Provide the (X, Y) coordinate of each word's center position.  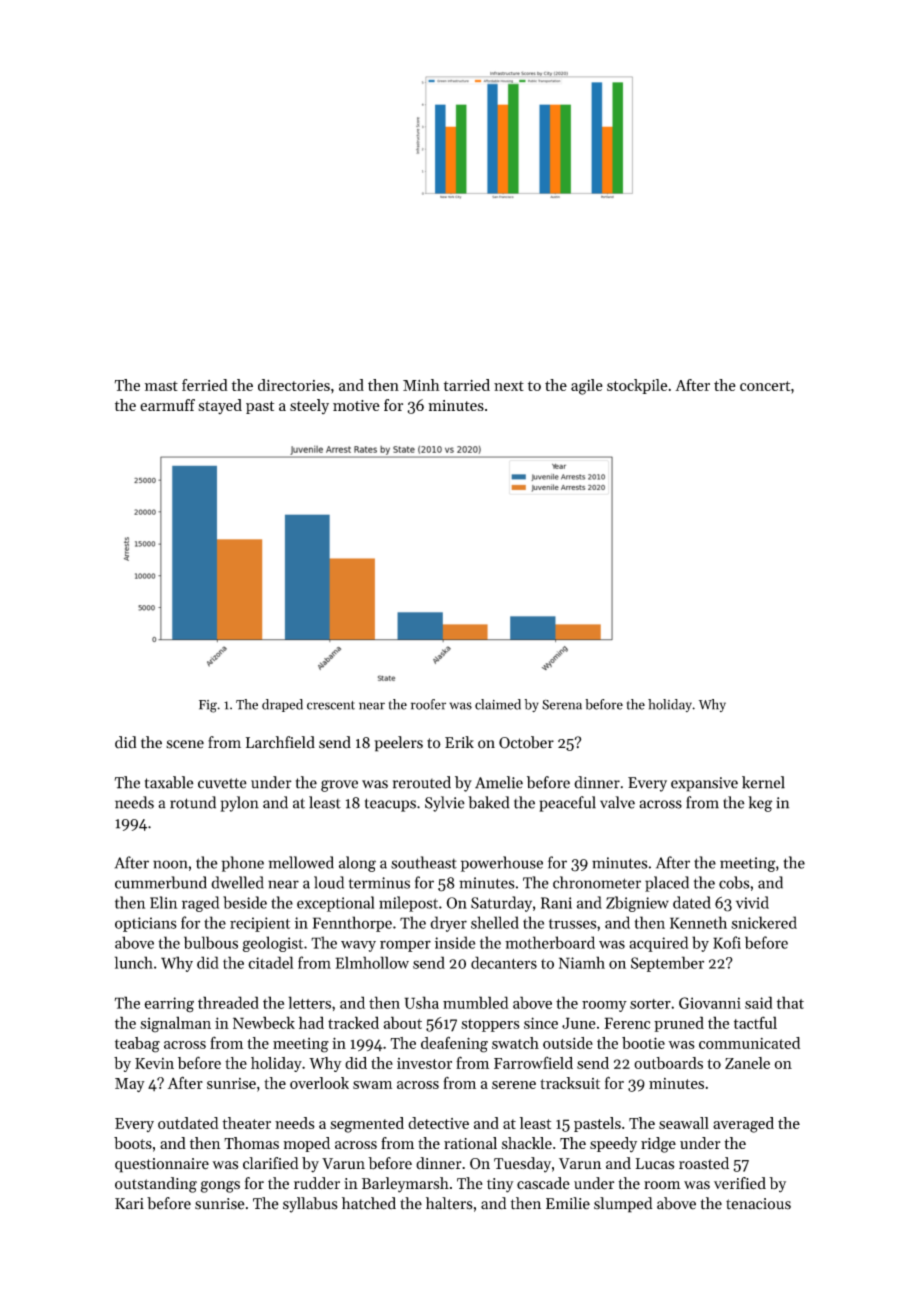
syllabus (310, 1205)
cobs (734, 882)
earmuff (167, 405)
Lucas (655, 1164)
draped (282, 705)
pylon (240, 804)
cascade (543, 1183)
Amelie (499, 782)
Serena (562, 704)
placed (667, 884)
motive (356, 405)
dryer (448, 924)
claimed (498, 704)
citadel (271, 962)
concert (765, 386)
